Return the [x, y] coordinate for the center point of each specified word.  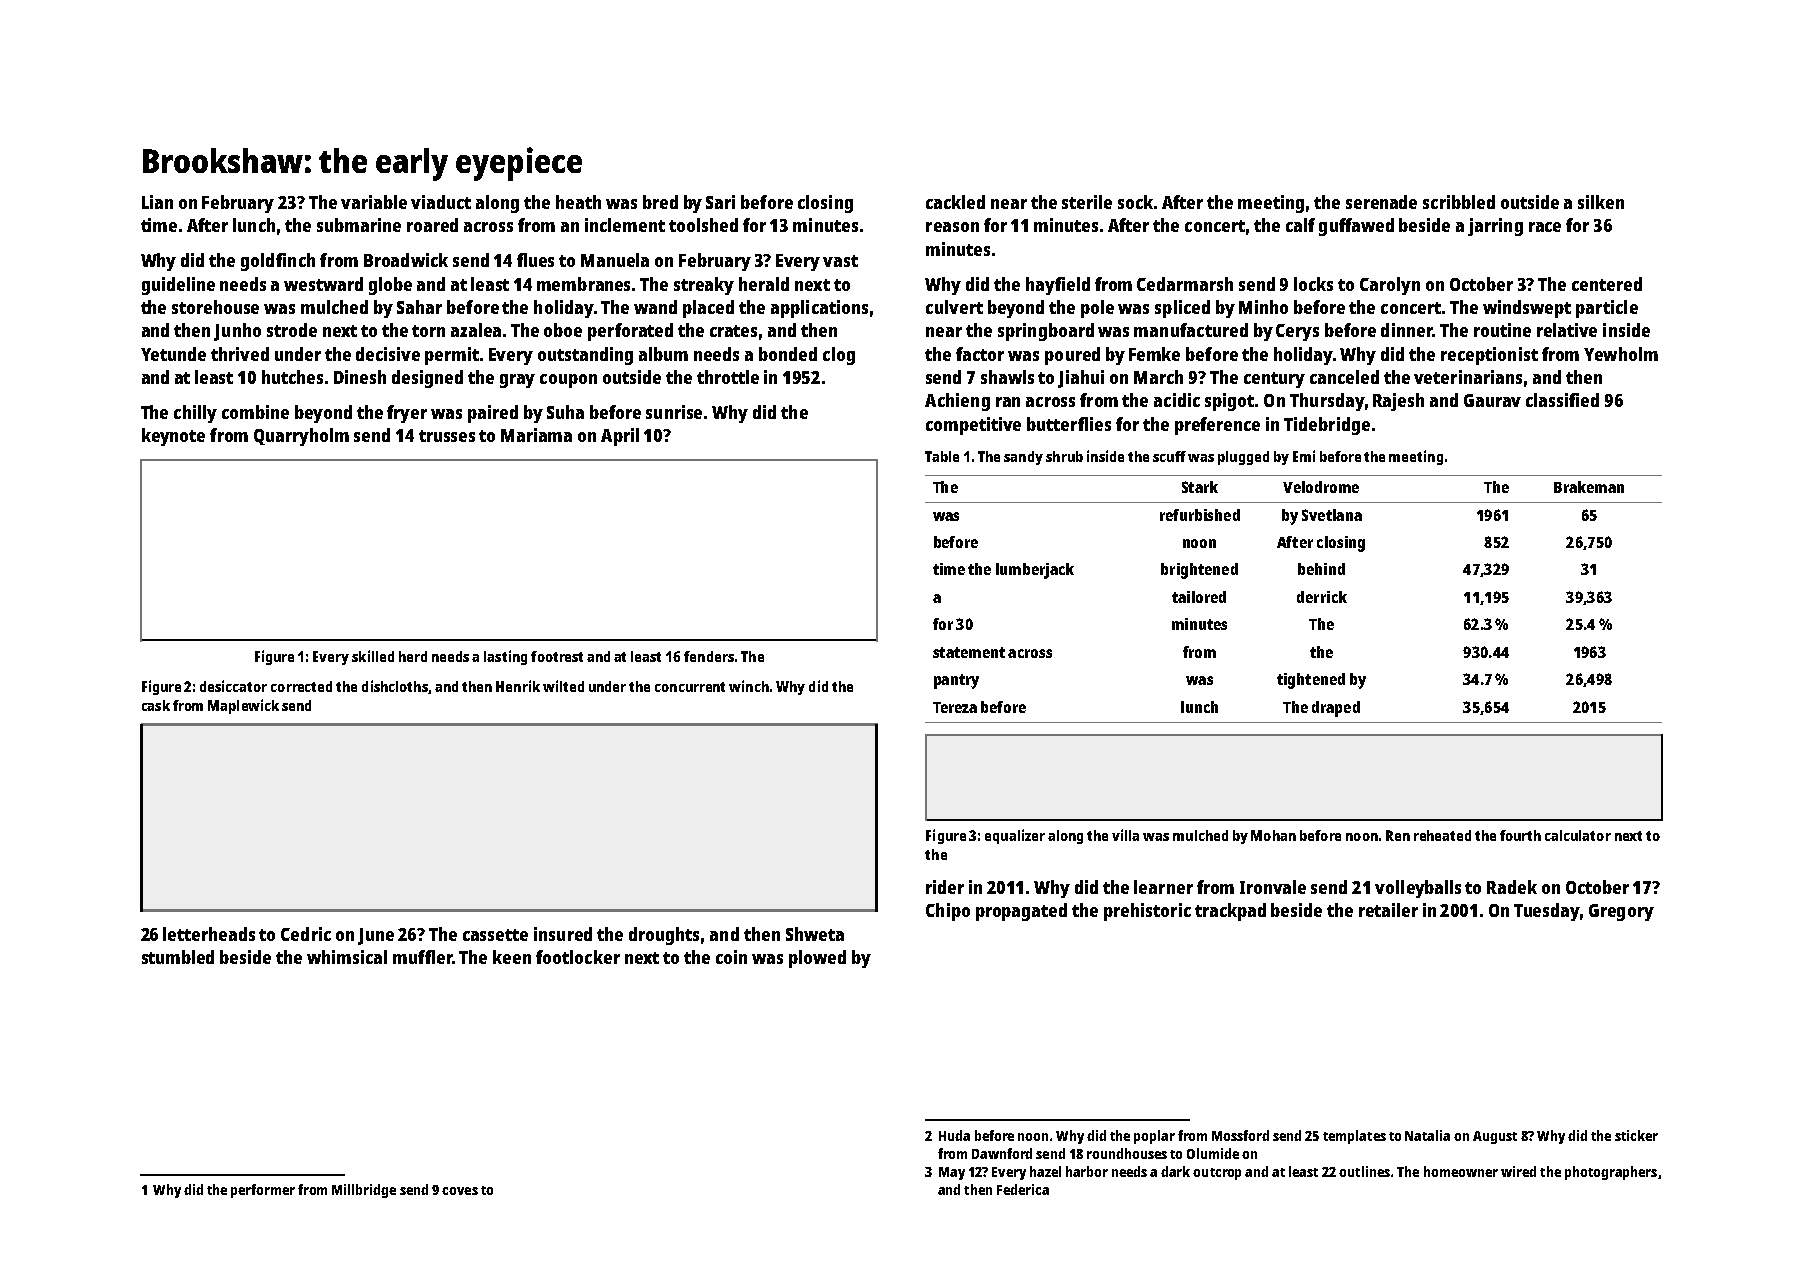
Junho [237, 332]
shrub [1064, 456]
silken [1601, 202]
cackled [955, 202]
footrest [557, 656]
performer [263, 1191]
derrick [1322, 597]
